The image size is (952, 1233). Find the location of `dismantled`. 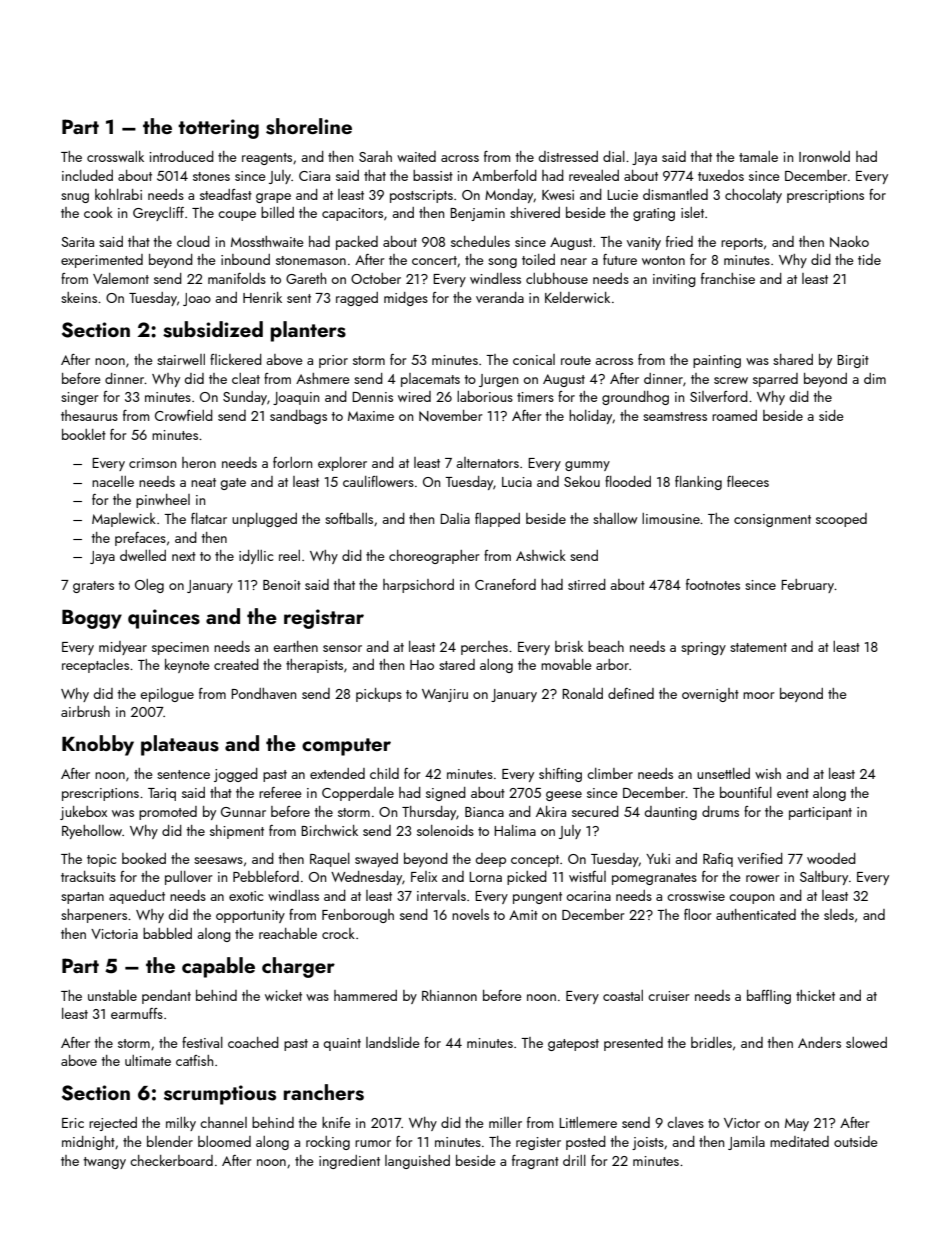

dismantled is located at coordinates (675, 194).
